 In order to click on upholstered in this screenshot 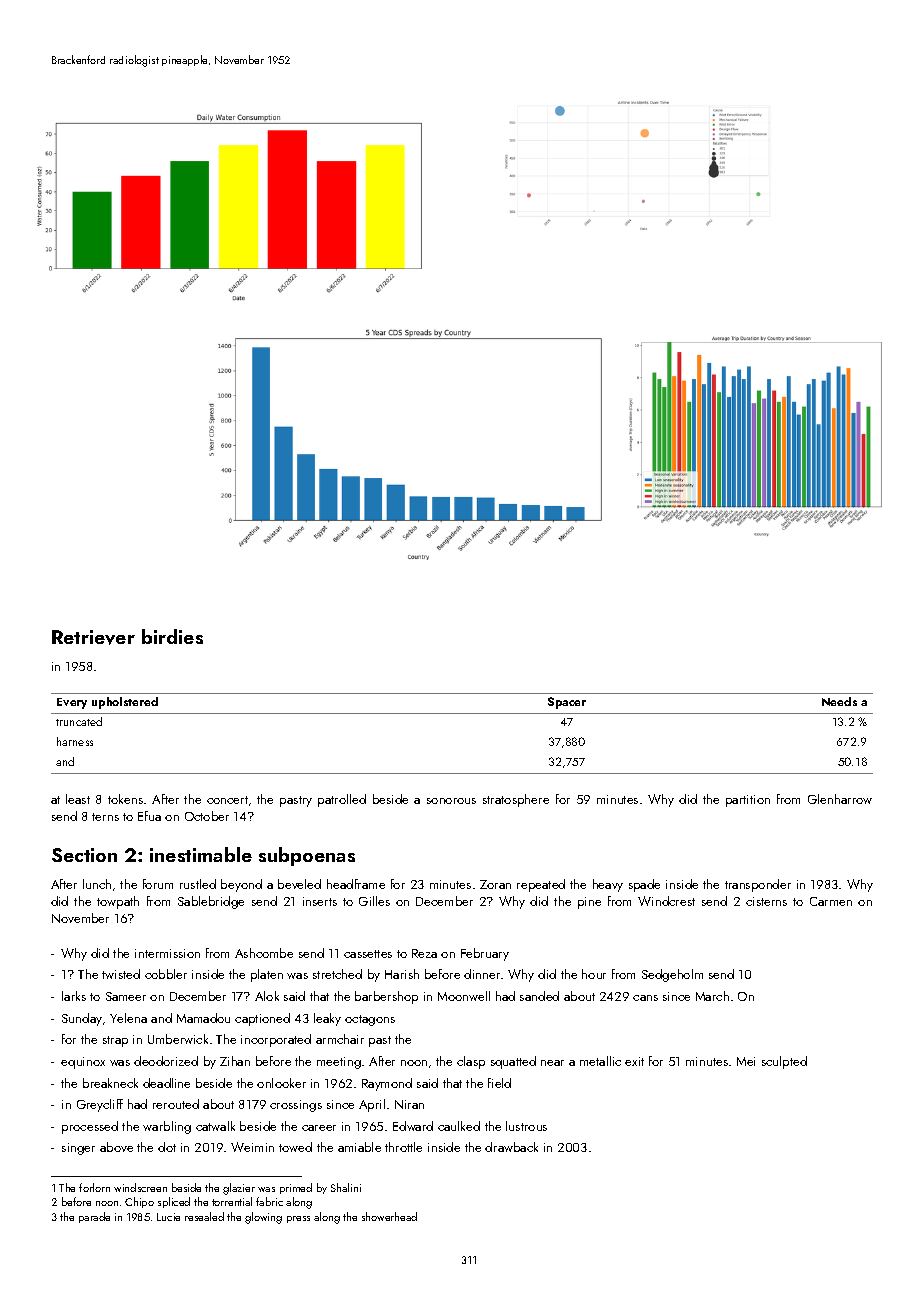, I will do `click(125, 703)`.
